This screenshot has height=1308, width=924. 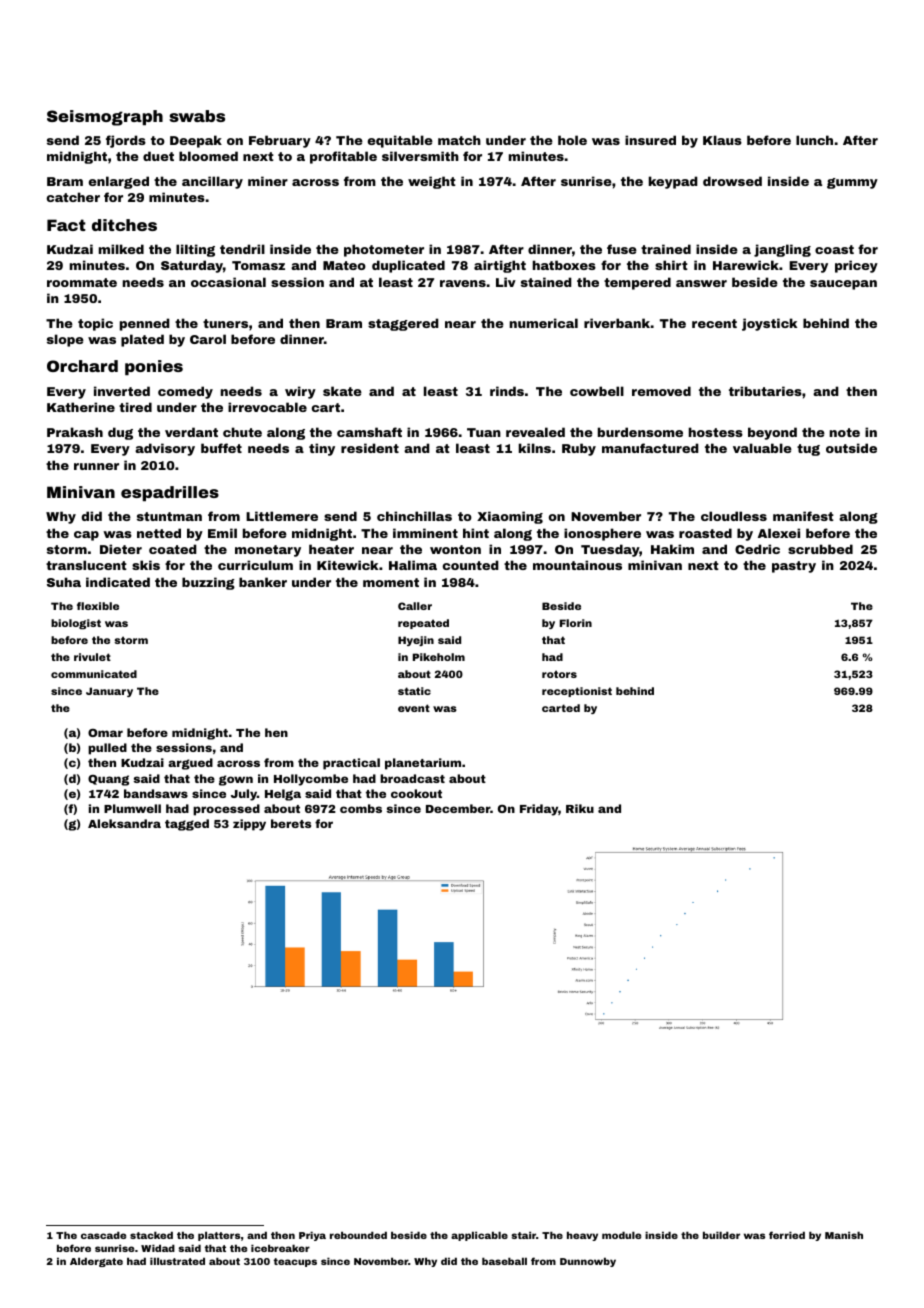 I want to click on berets, so click(x=291, y=823).
